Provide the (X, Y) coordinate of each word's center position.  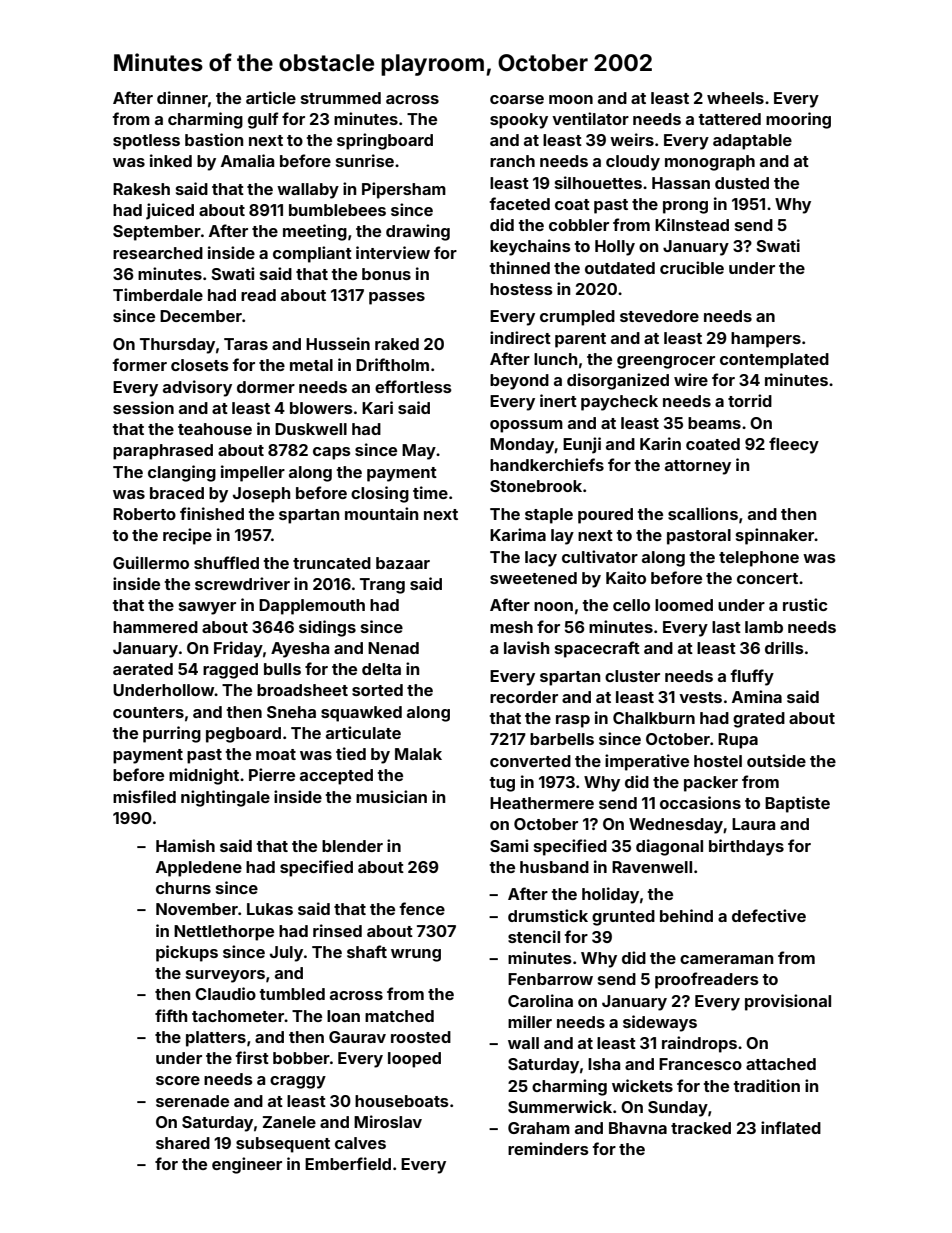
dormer (266, 387)
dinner (182, 97)
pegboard (243, 735)
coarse (517, 99)
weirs (632, 139)
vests (700, 697)
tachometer (238, 1016)
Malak (418, 754)
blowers (321, 408)
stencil (534, 936)
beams (714, 423)
